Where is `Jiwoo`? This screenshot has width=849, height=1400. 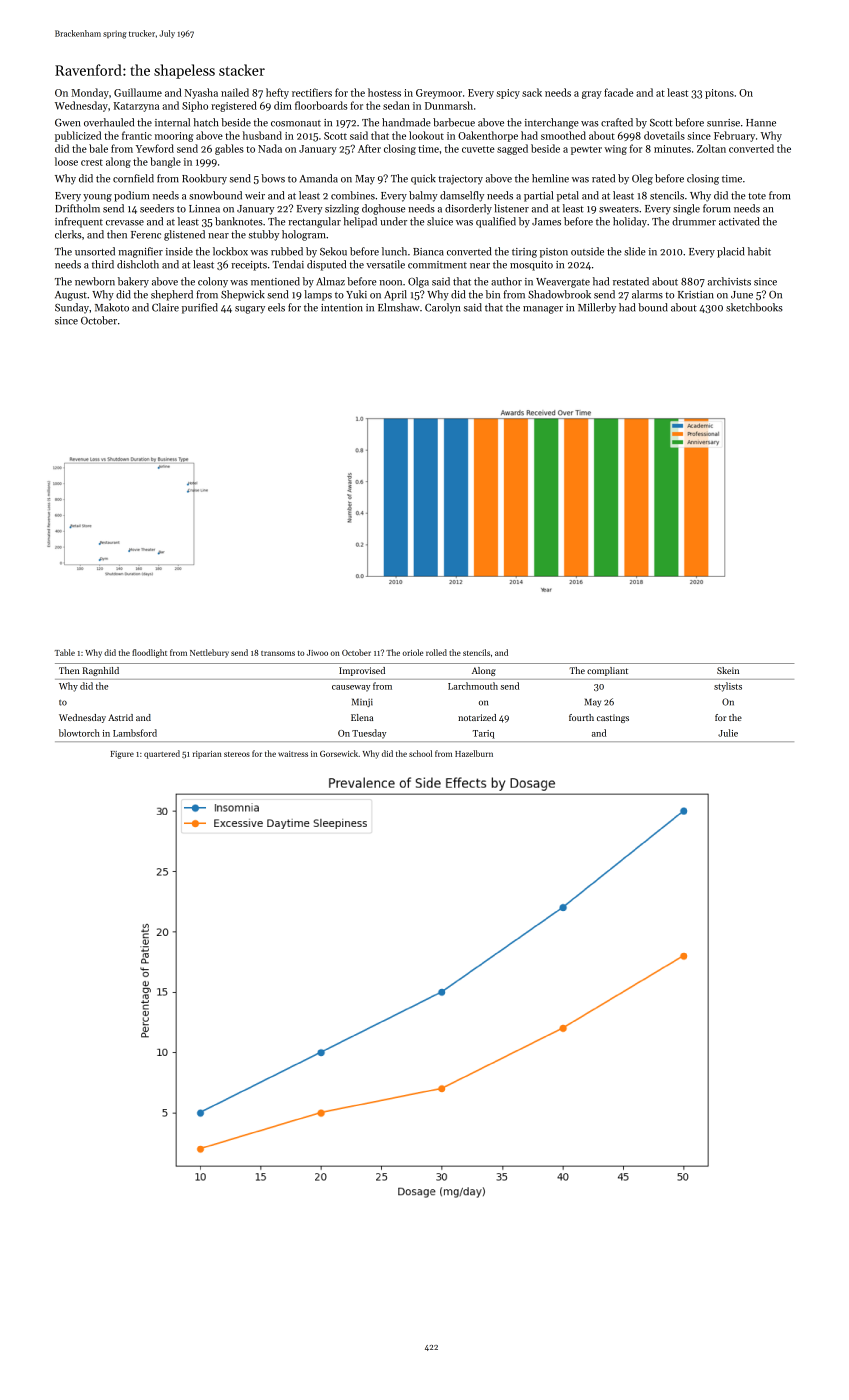 Jiwoo is located at coordinates (317, 653).
